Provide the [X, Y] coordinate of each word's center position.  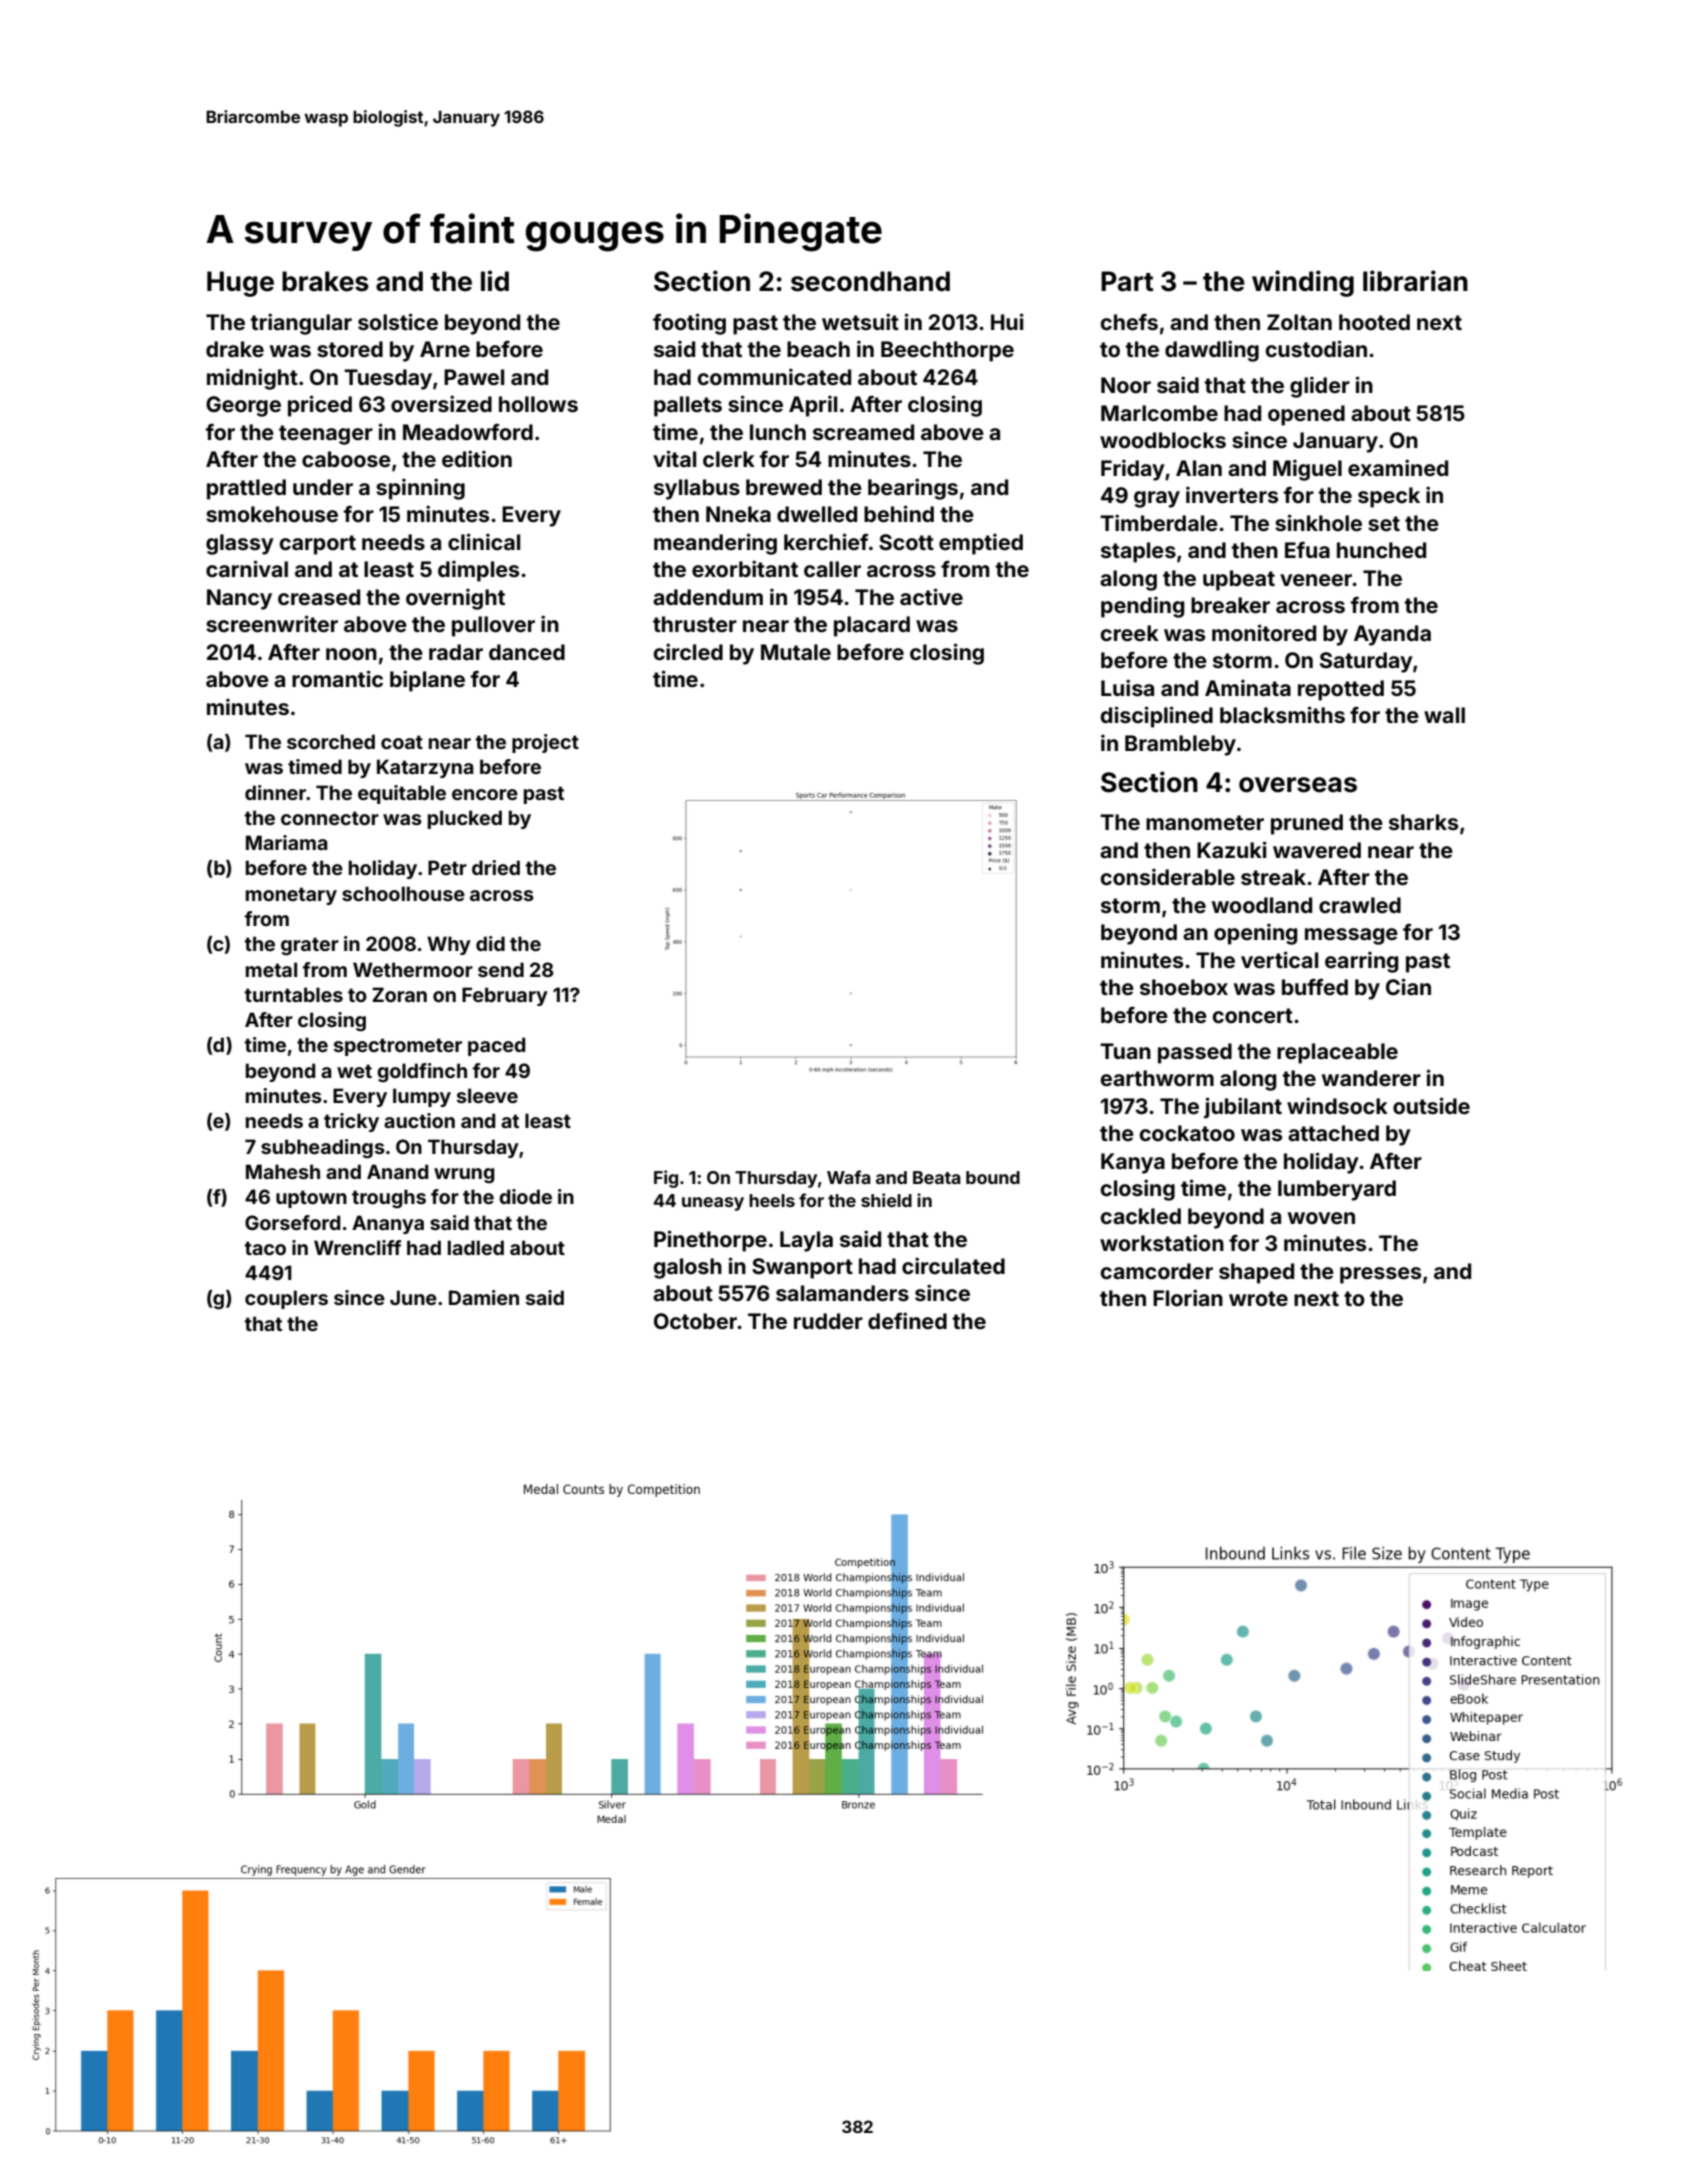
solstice [398, 321]
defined [907, 1320]
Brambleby [1180, 745]
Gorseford [292, 1222]
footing [689, 324]
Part [1127, 281]
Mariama [287, 842]
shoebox [1184, 987]
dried [496, 867]
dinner [276, 792]
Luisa [1127, 687]
